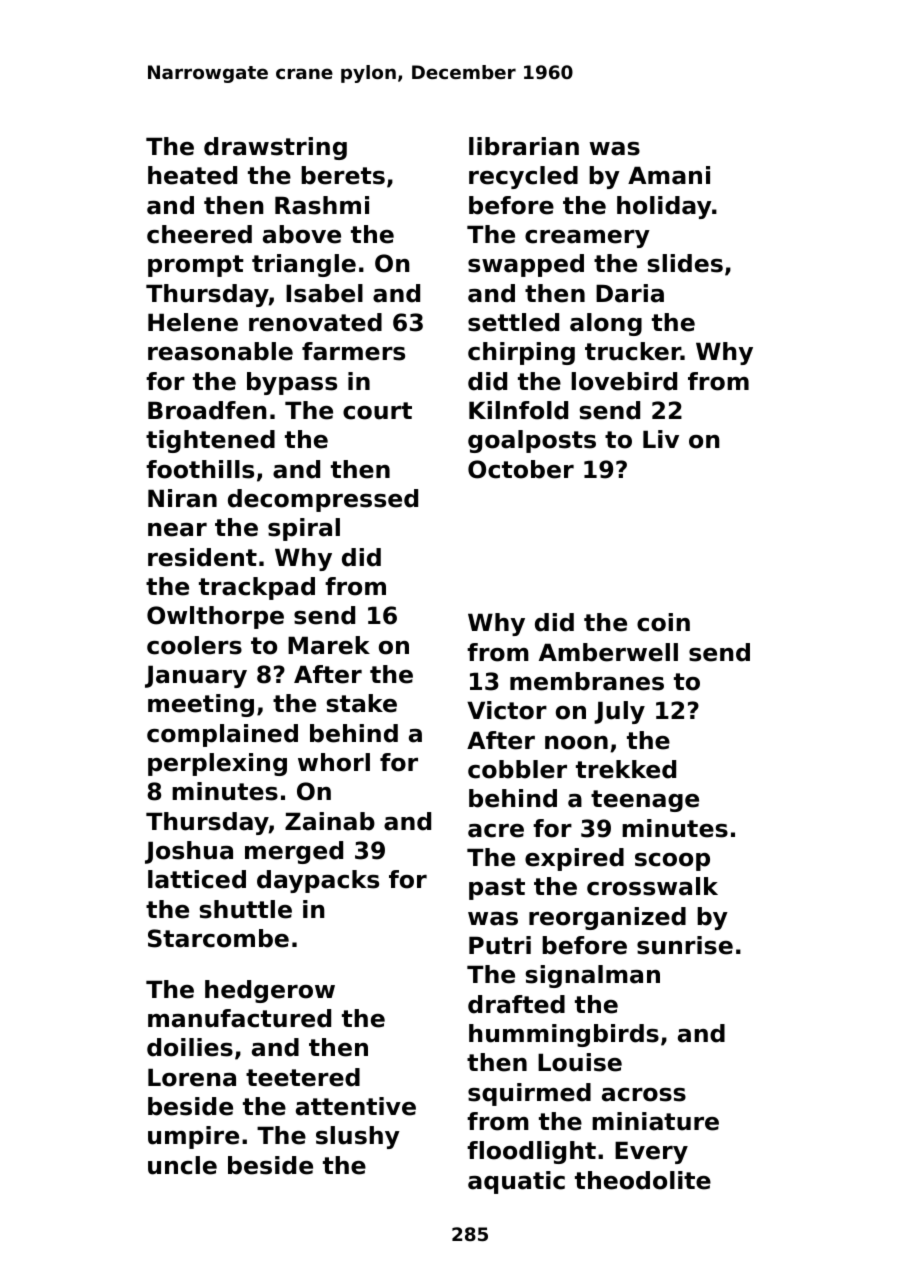  What do you see at coordinates (644, 1095) in the screenshot?
I see `across` at bounding box center [644, 1095].
